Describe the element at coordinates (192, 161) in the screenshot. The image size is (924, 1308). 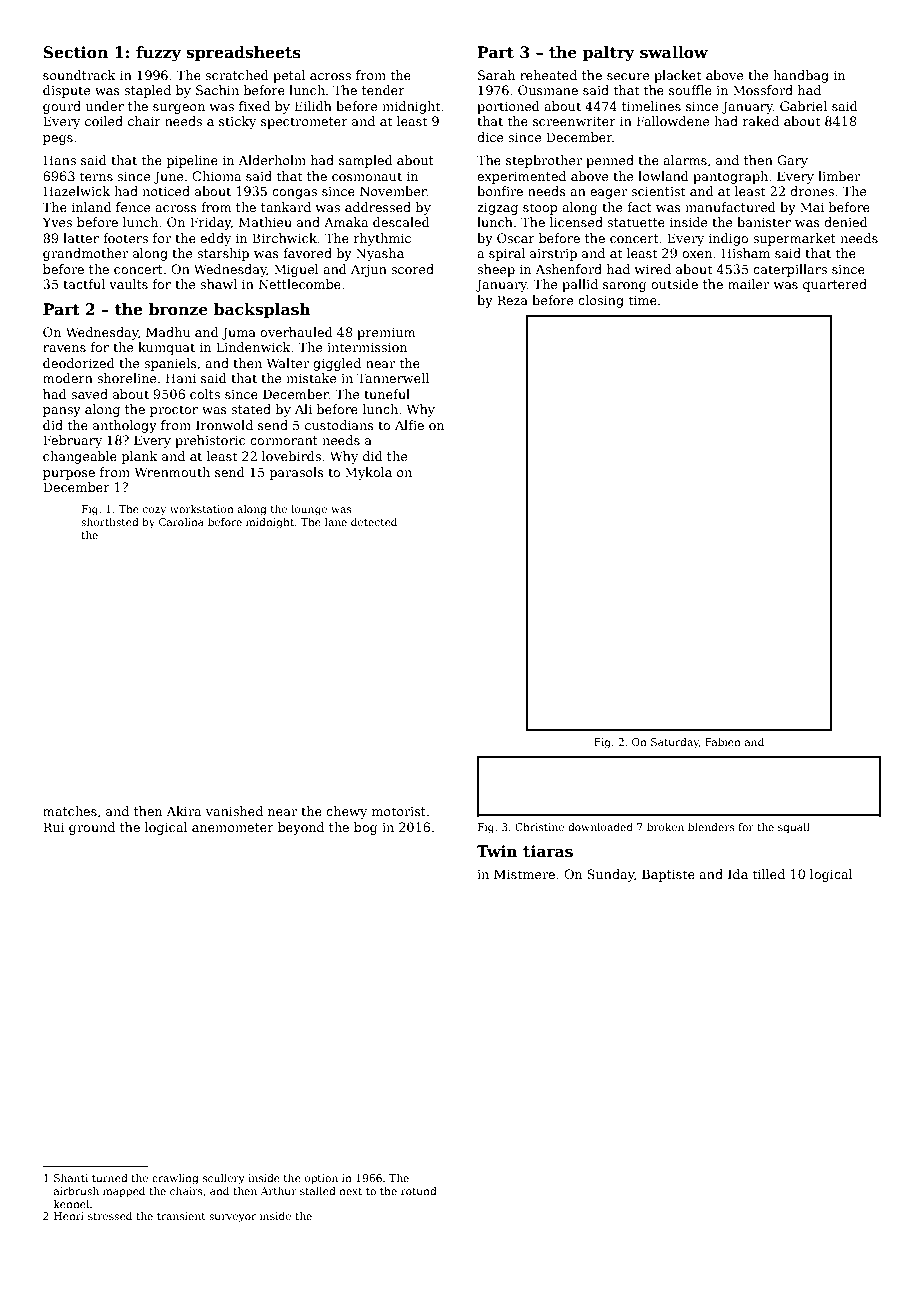
I see `pipeline` at that location.
